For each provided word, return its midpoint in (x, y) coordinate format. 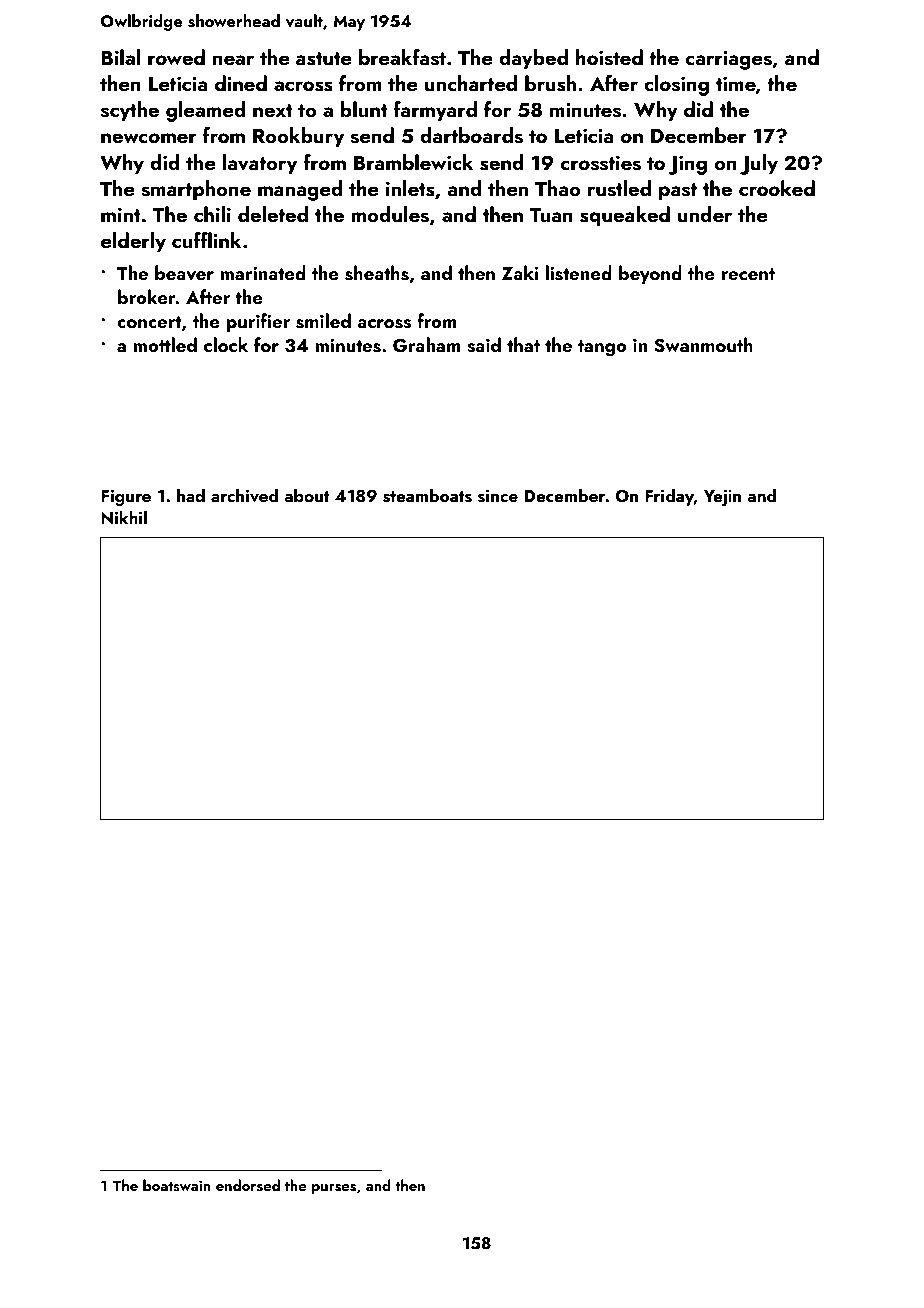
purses (334, 1189)
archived (244, 495)
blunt (364, 109)
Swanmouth (703, 345)
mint (121, 214)
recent (748, 274)
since (498, 496)
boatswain (177, 1185)
